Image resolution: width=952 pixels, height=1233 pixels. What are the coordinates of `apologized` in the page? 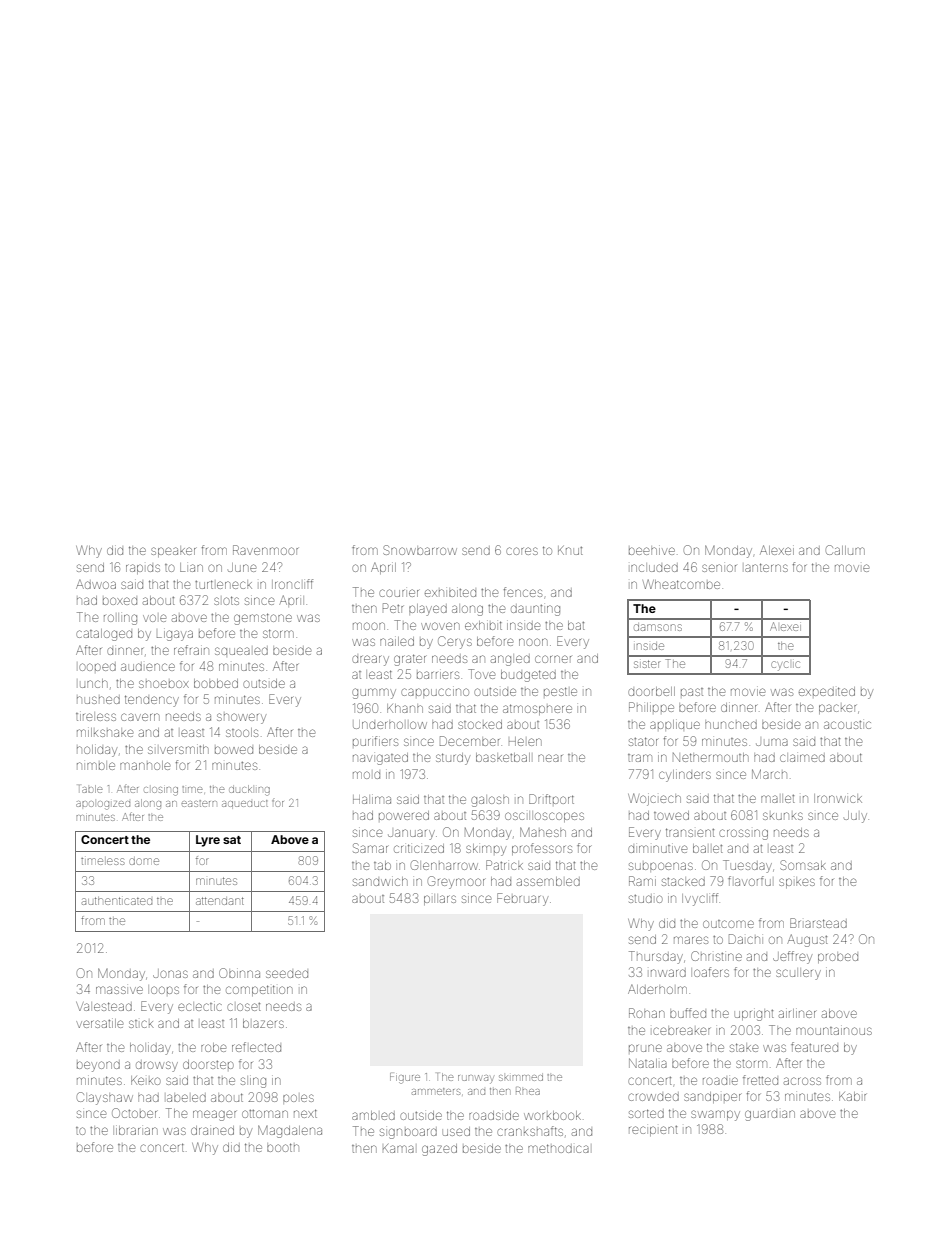 It's located at (103, 805).
